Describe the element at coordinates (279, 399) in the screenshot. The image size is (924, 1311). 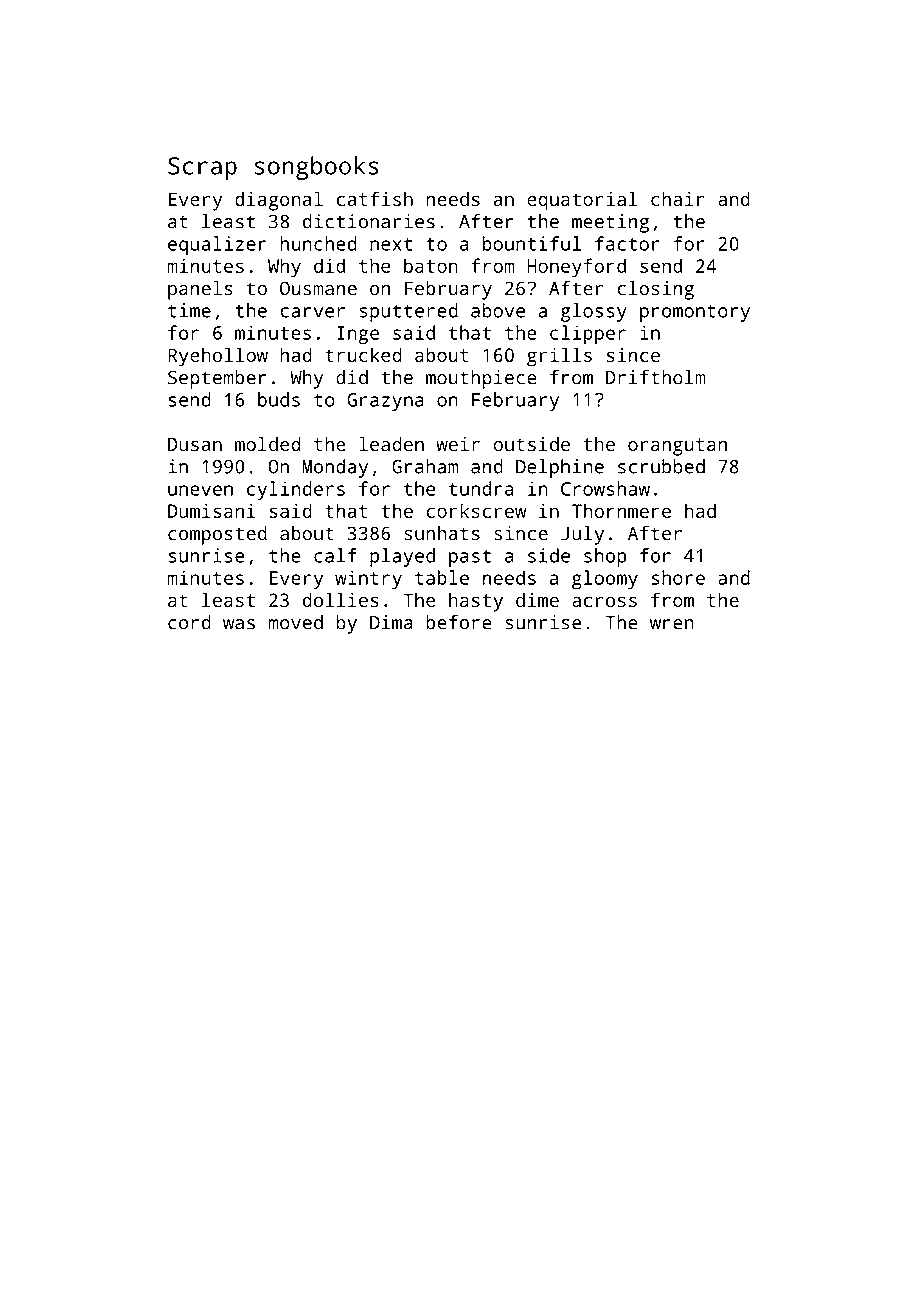
I see `buds` at that location.
